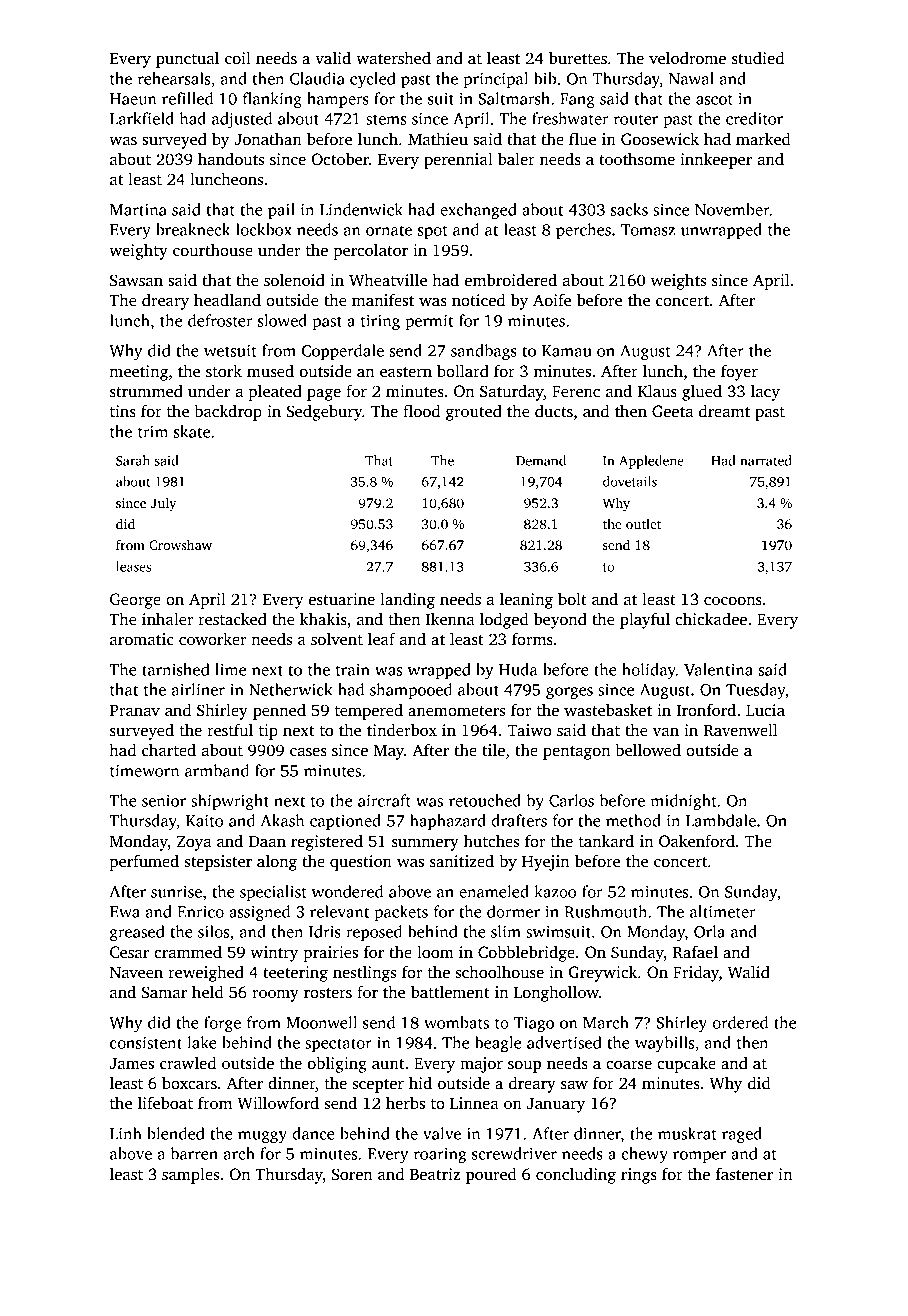  Describe the element at coordinates (126, 1133) in the document. I see `Linh` at that location.
